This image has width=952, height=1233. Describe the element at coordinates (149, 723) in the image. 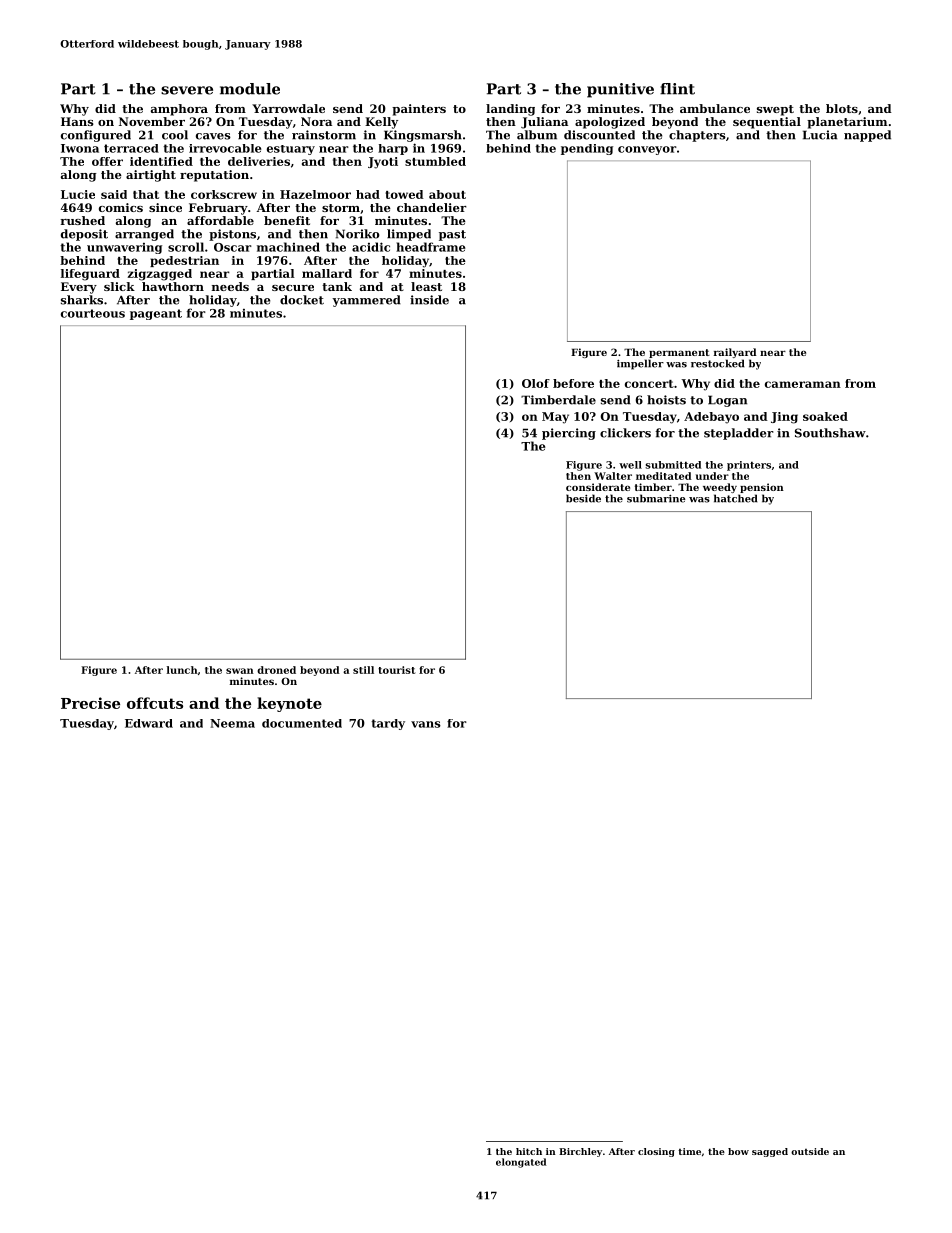

I see `Edward` at that location.
